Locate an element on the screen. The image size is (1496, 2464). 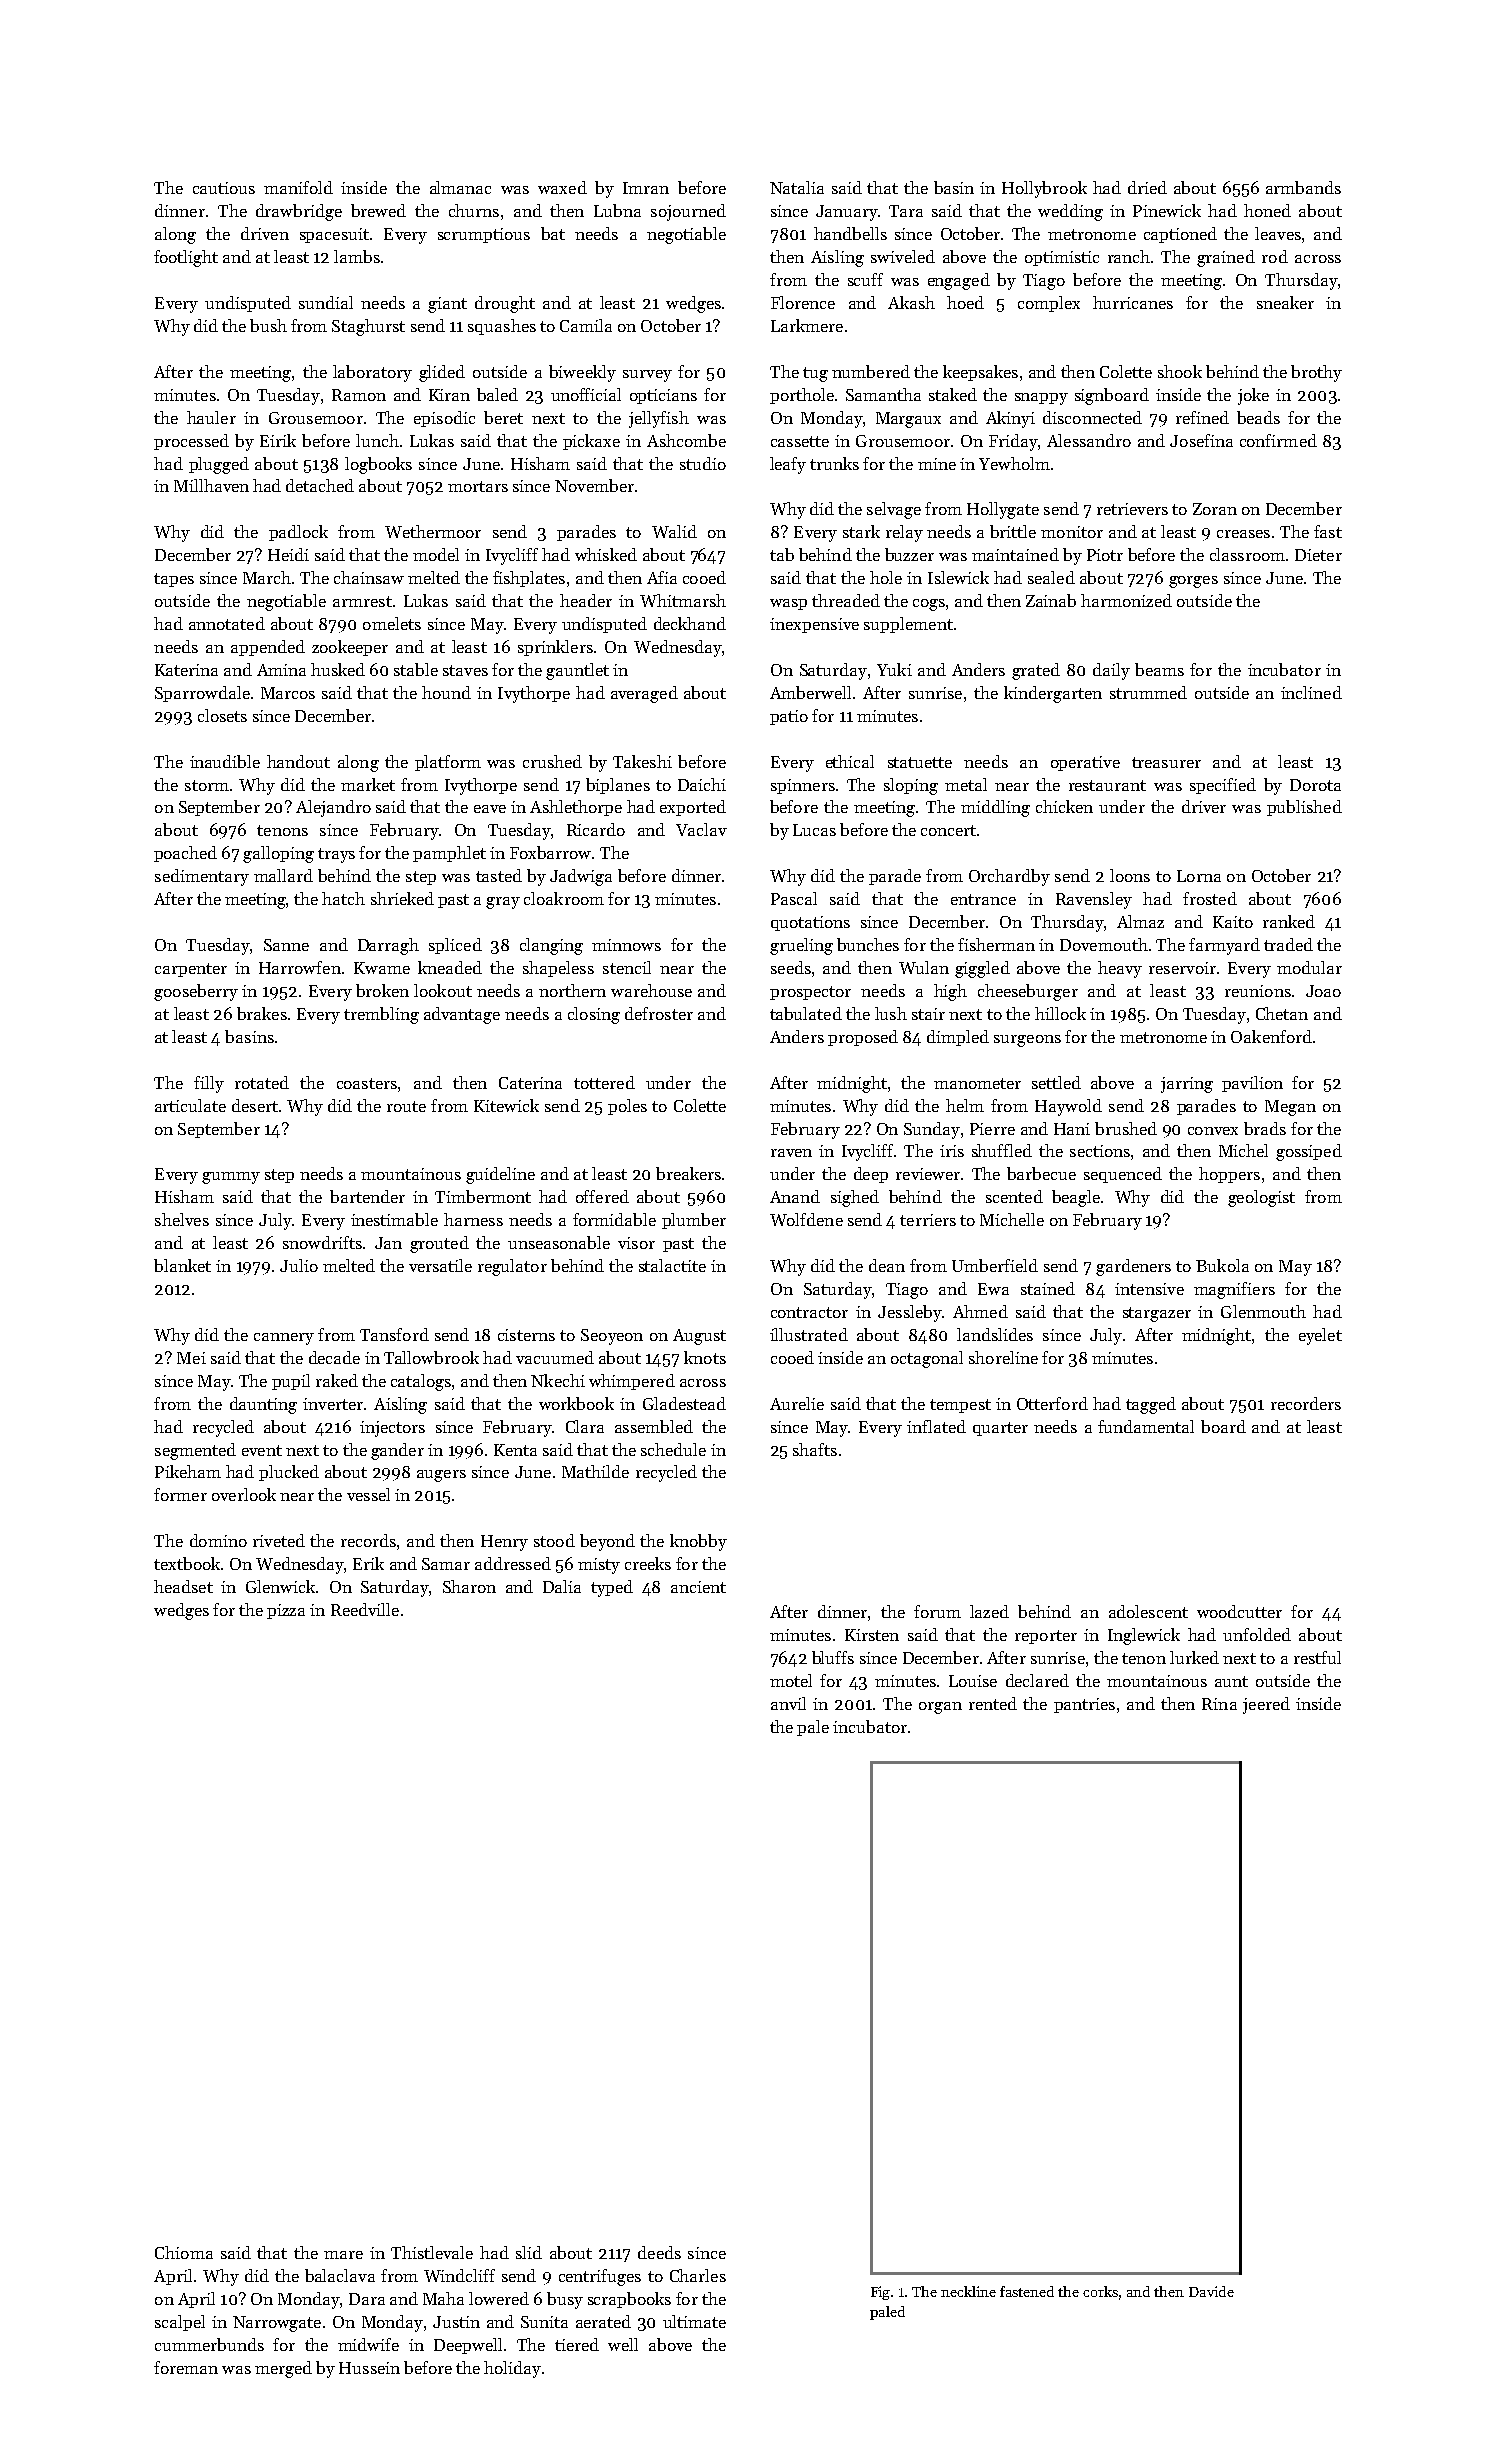
cautious is located at coordinates (224, 188).
